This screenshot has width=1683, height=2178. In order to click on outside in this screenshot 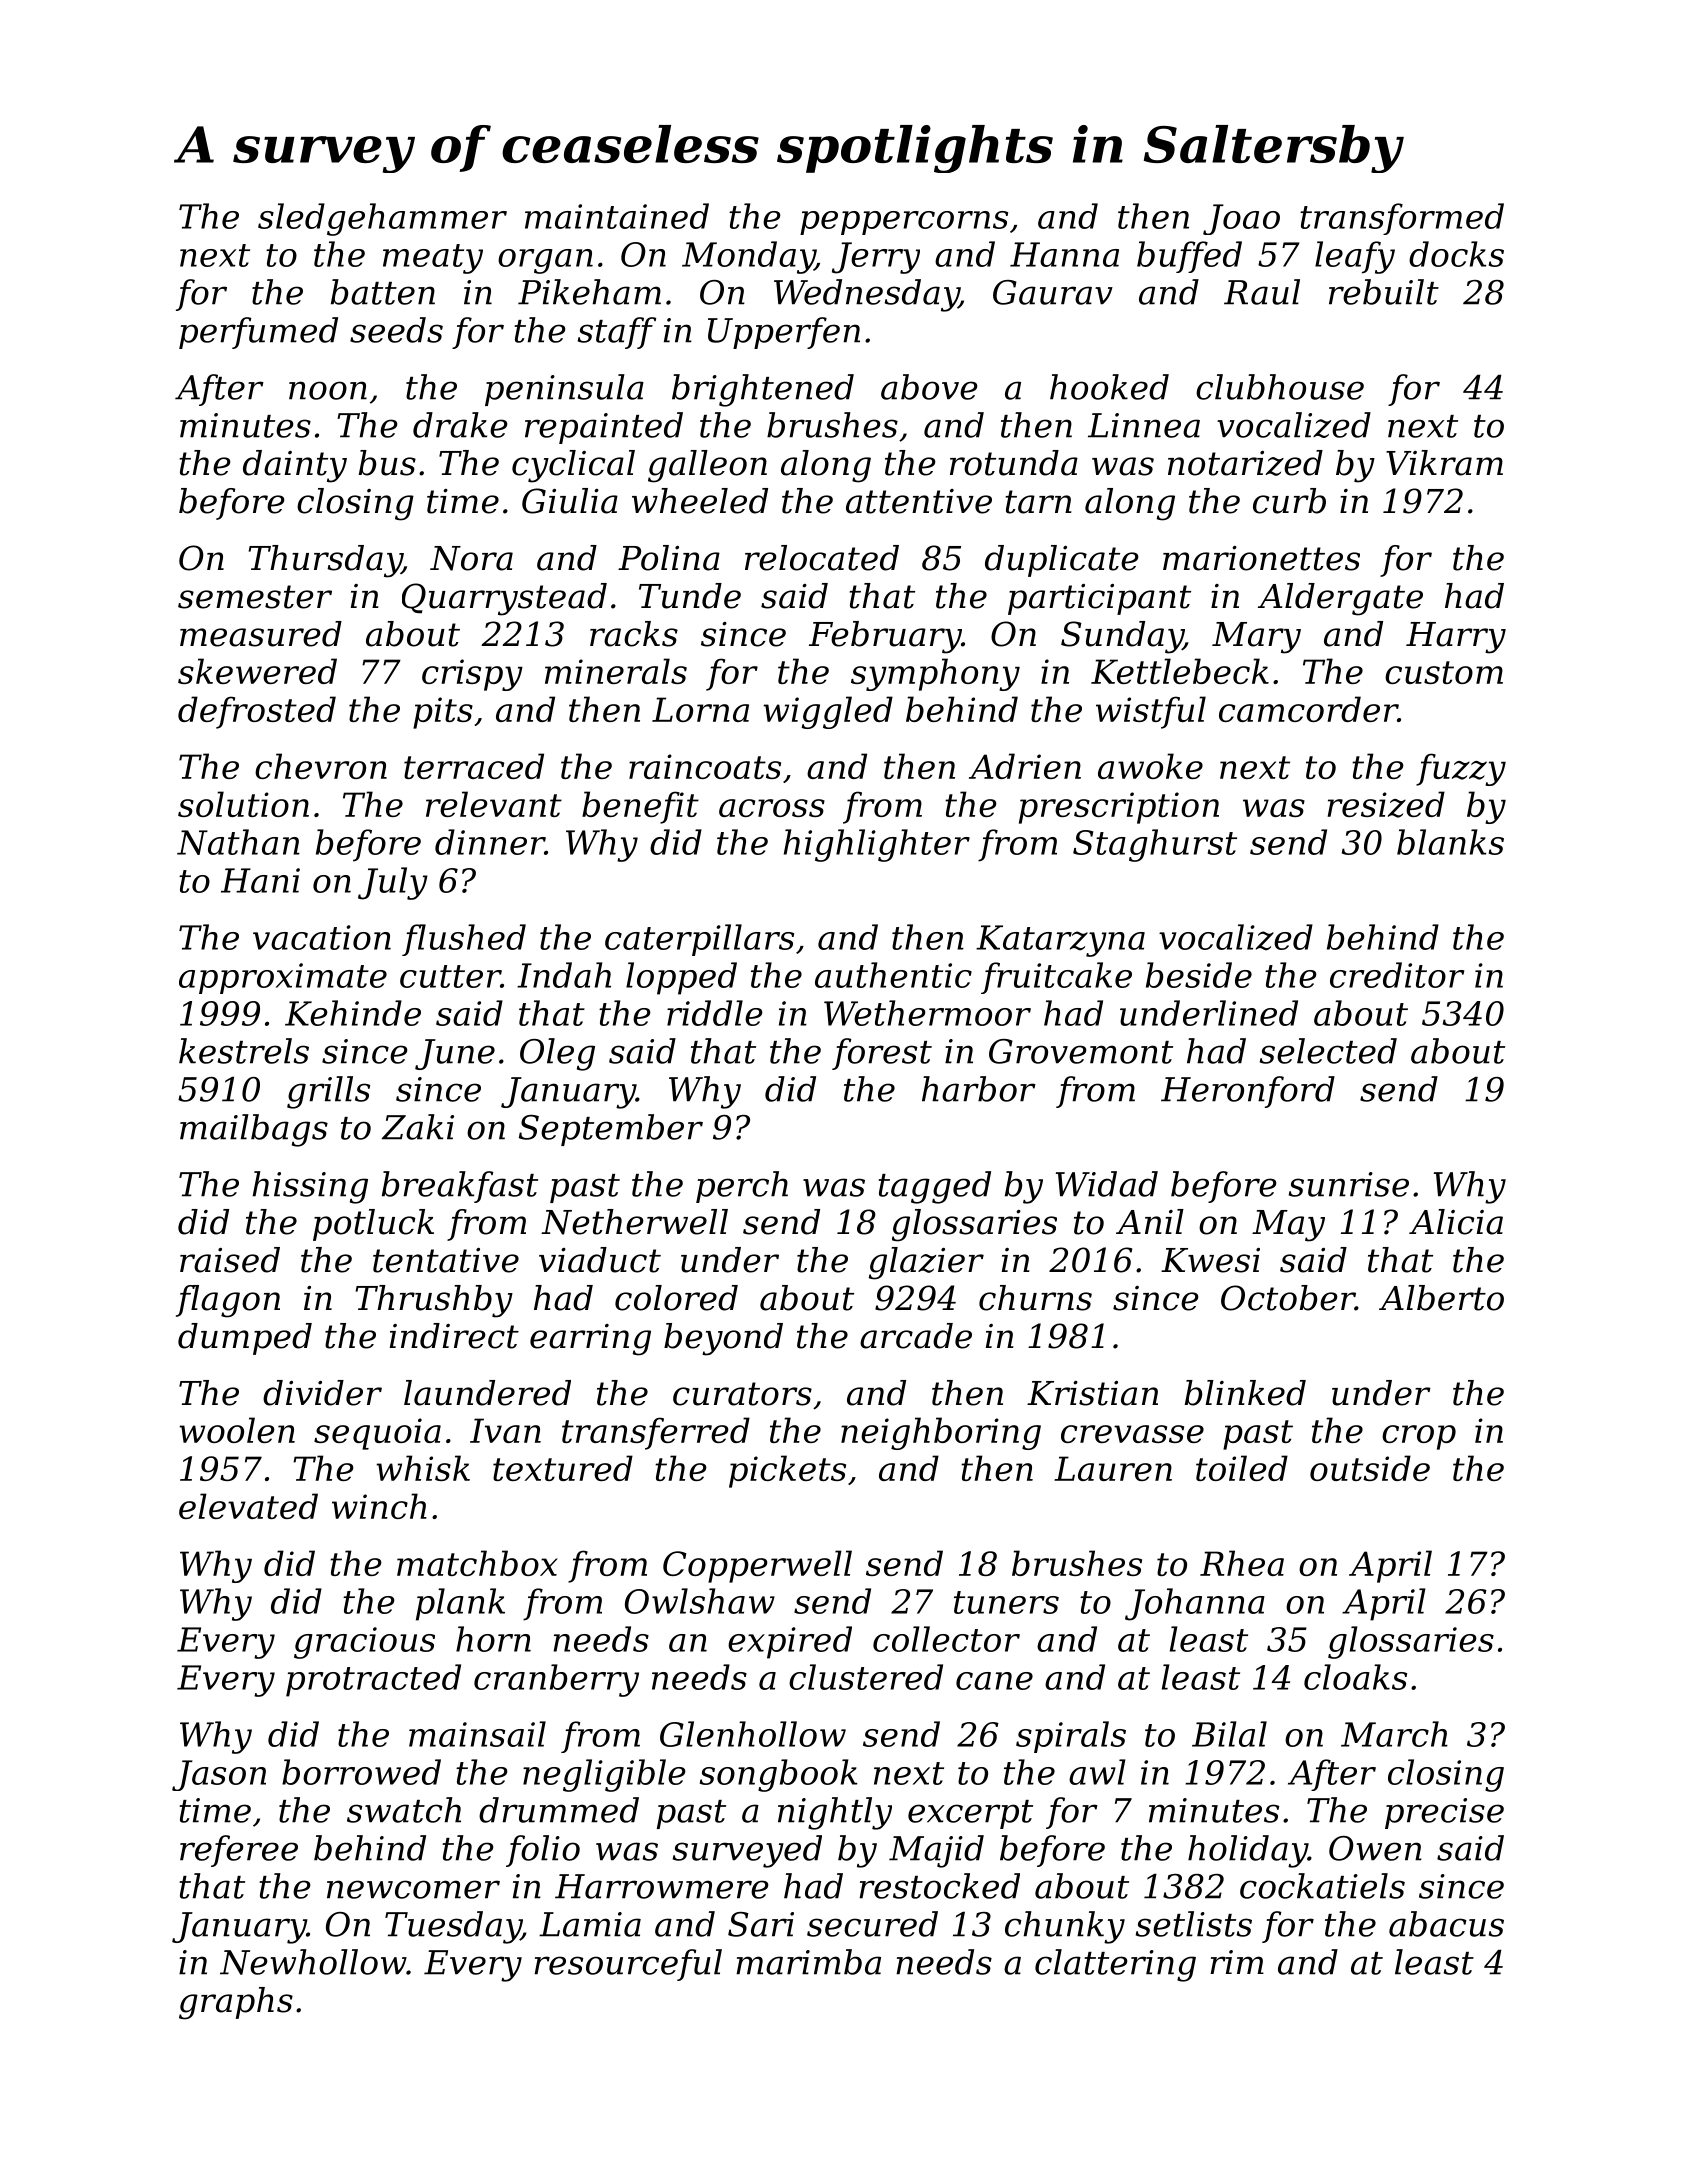, I will do `click(1370, 1468)`.
